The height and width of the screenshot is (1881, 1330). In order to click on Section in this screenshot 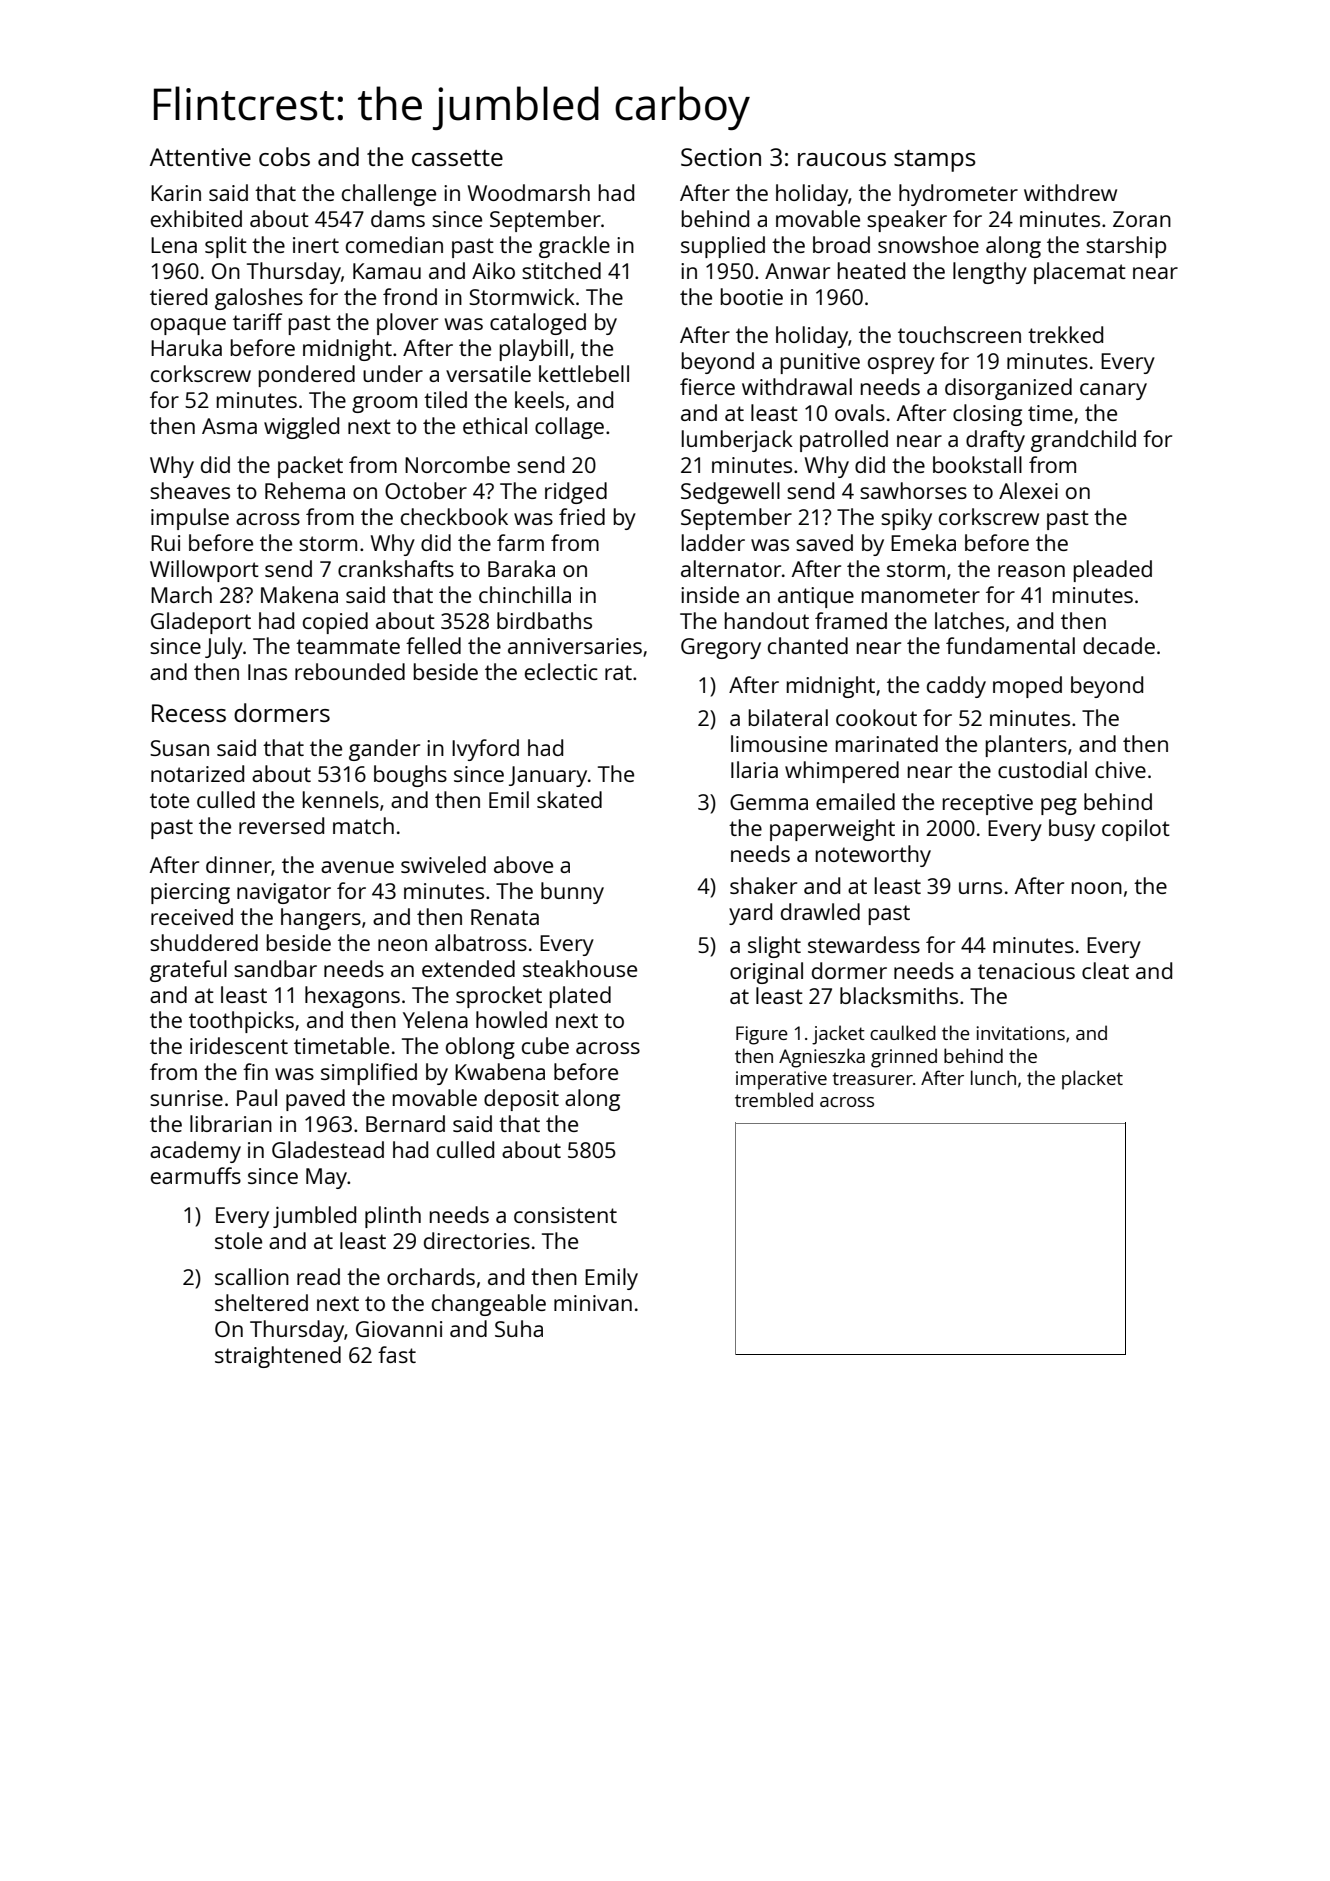, I will do `click(721, 157)`.
